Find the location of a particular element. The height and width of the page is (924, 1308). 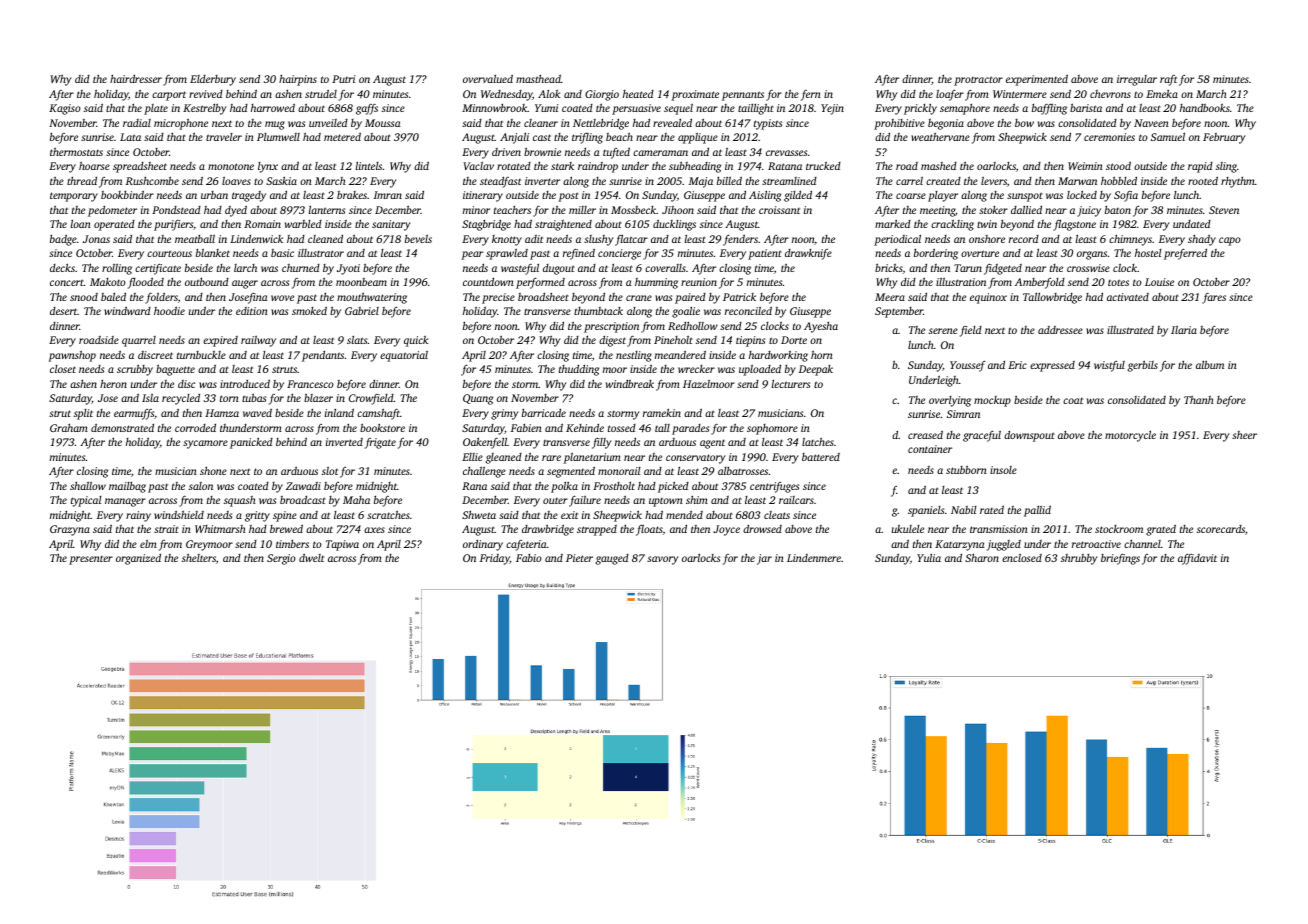

waved is located at coordinates (257, 412).
